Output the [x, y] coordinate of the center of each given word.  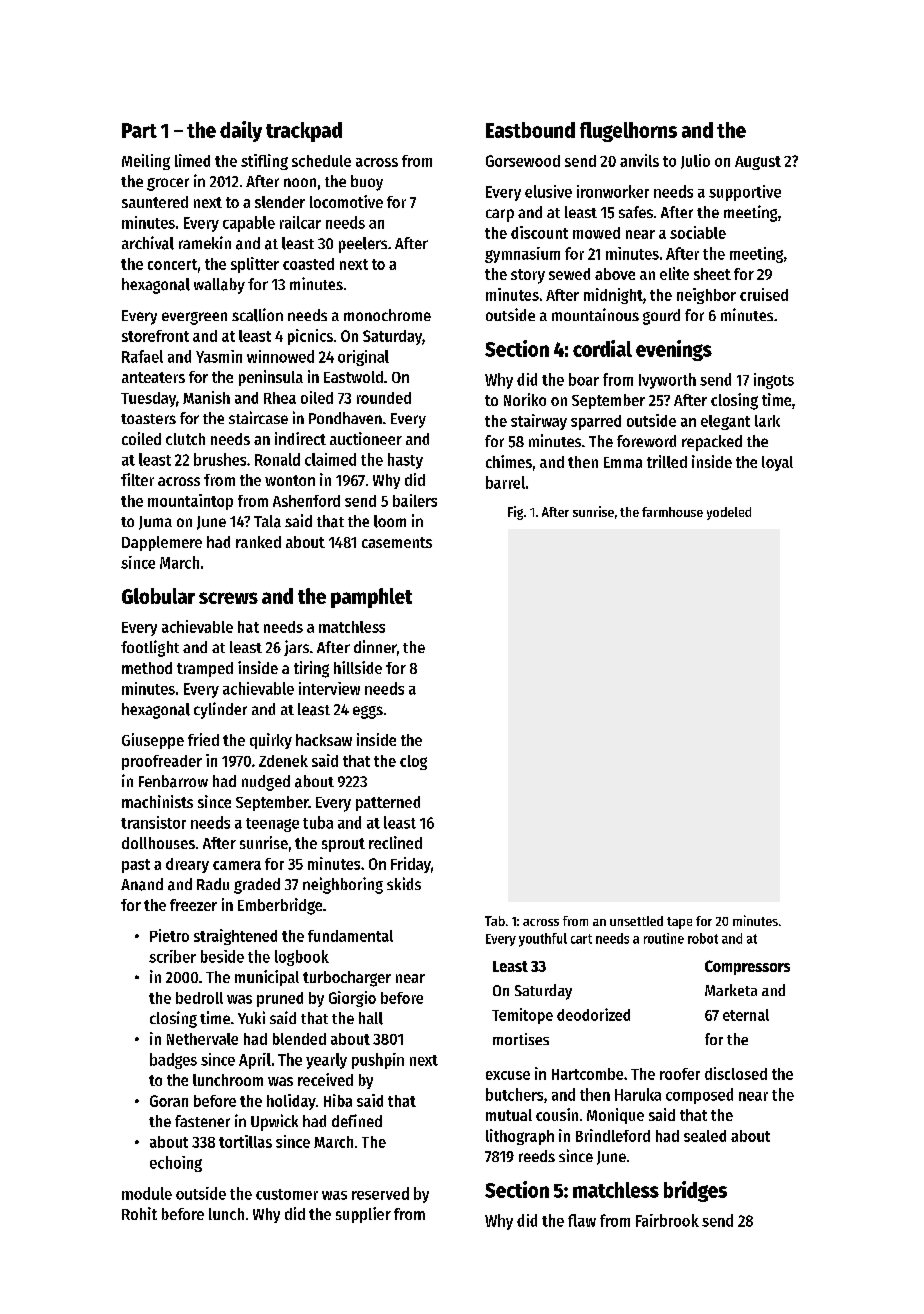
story [528, 276]
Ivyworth [667, 381]
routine [664, 938]
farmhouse [672, 512]
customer [287, 1194]
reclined [395, 842]
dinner [375, 646]
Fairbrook [667, 1220]
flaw [582, 1220]
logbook [302, 958]
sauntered [155, 202]
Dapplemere [162, 543]
